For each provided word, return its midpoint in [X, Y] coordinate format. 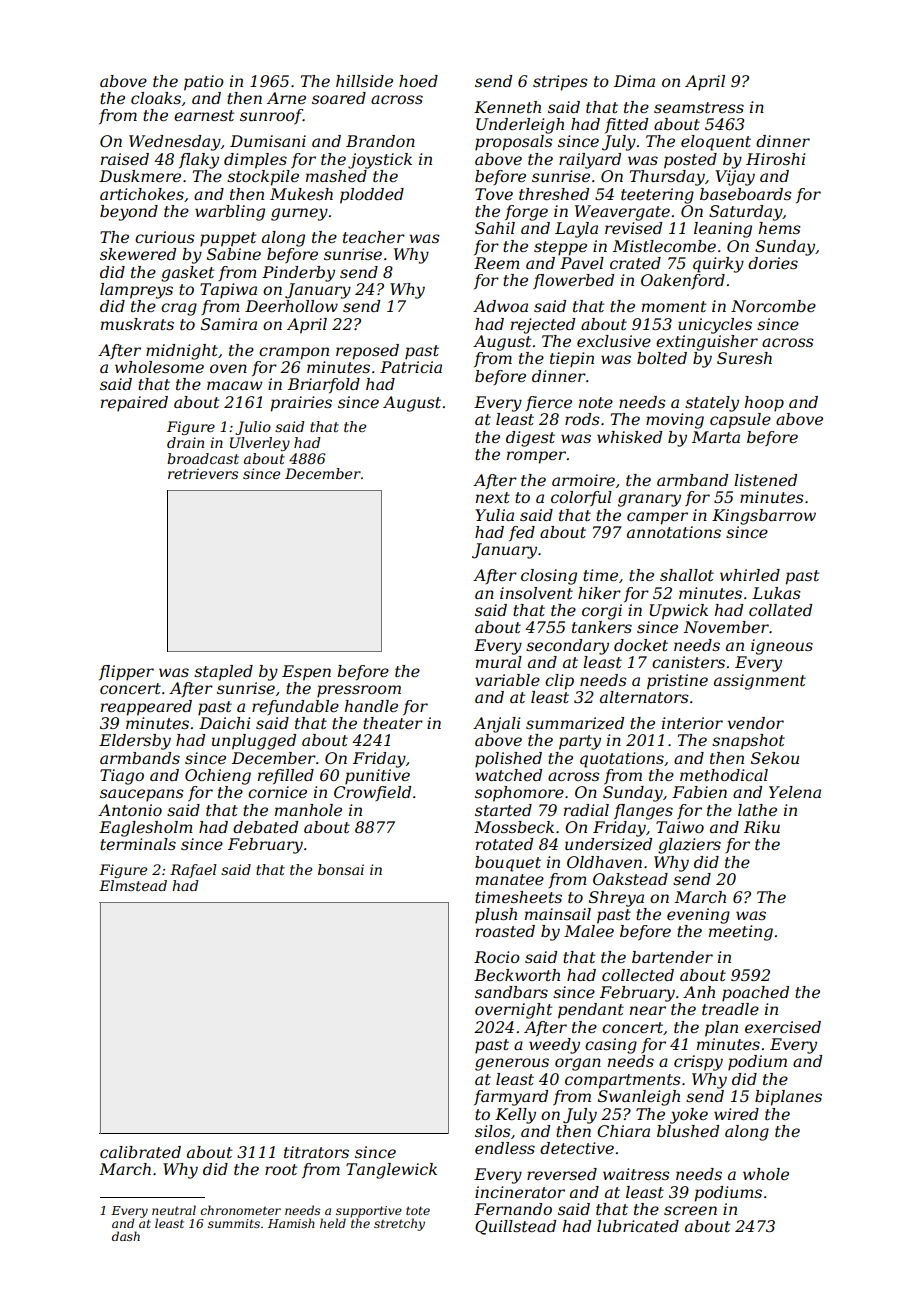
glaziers [689, 846]
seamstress [699, 107]
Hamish [291, 1223]
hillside [364, 81]
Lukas [776, 593]
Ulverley [260, 444]
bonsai [341, 869]
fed [522, 533]
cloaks [156, 98]
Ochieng [218, 777]
